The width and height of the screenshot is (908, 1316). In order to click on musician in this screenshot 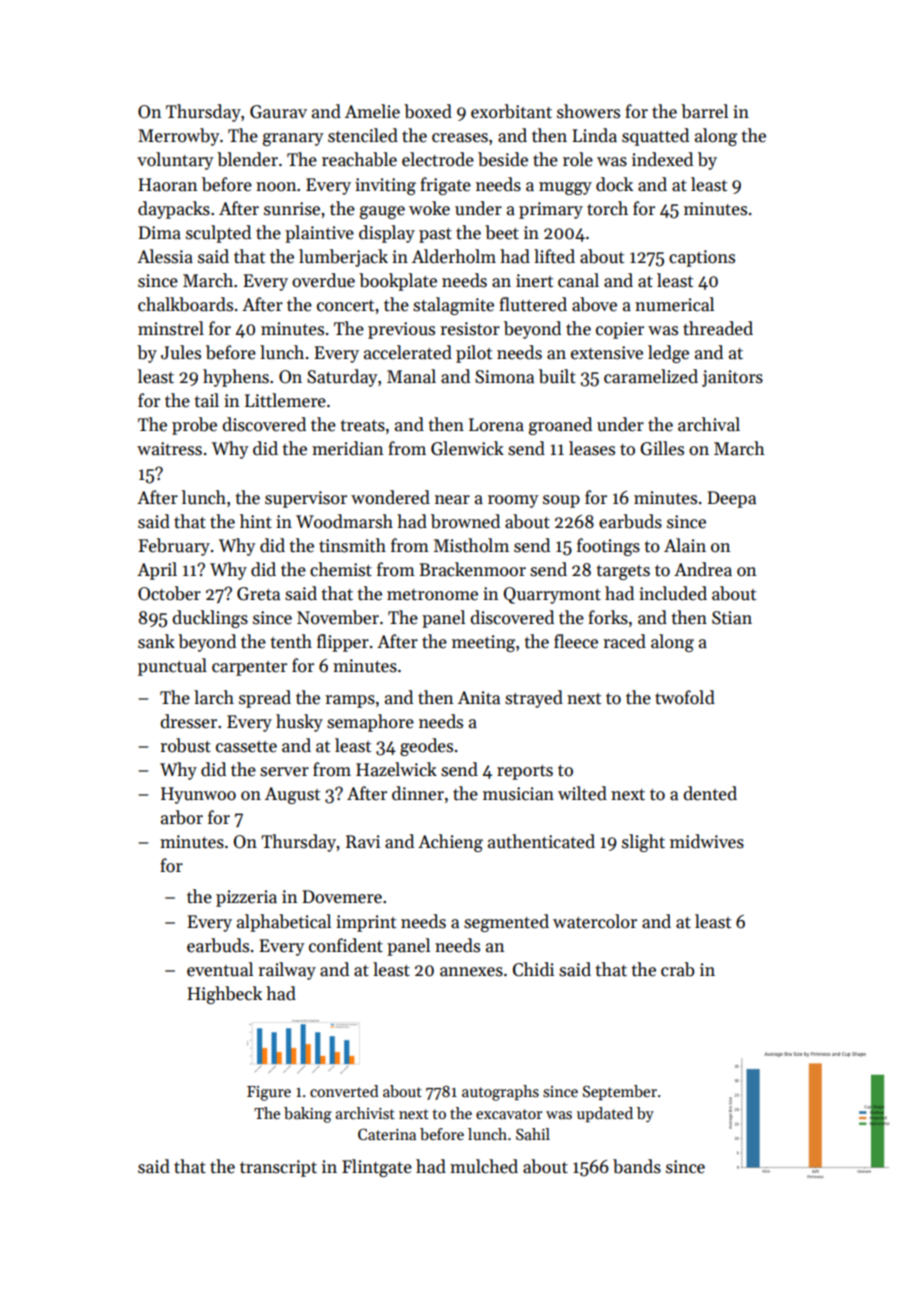, I will do `click(518, 794)`.
